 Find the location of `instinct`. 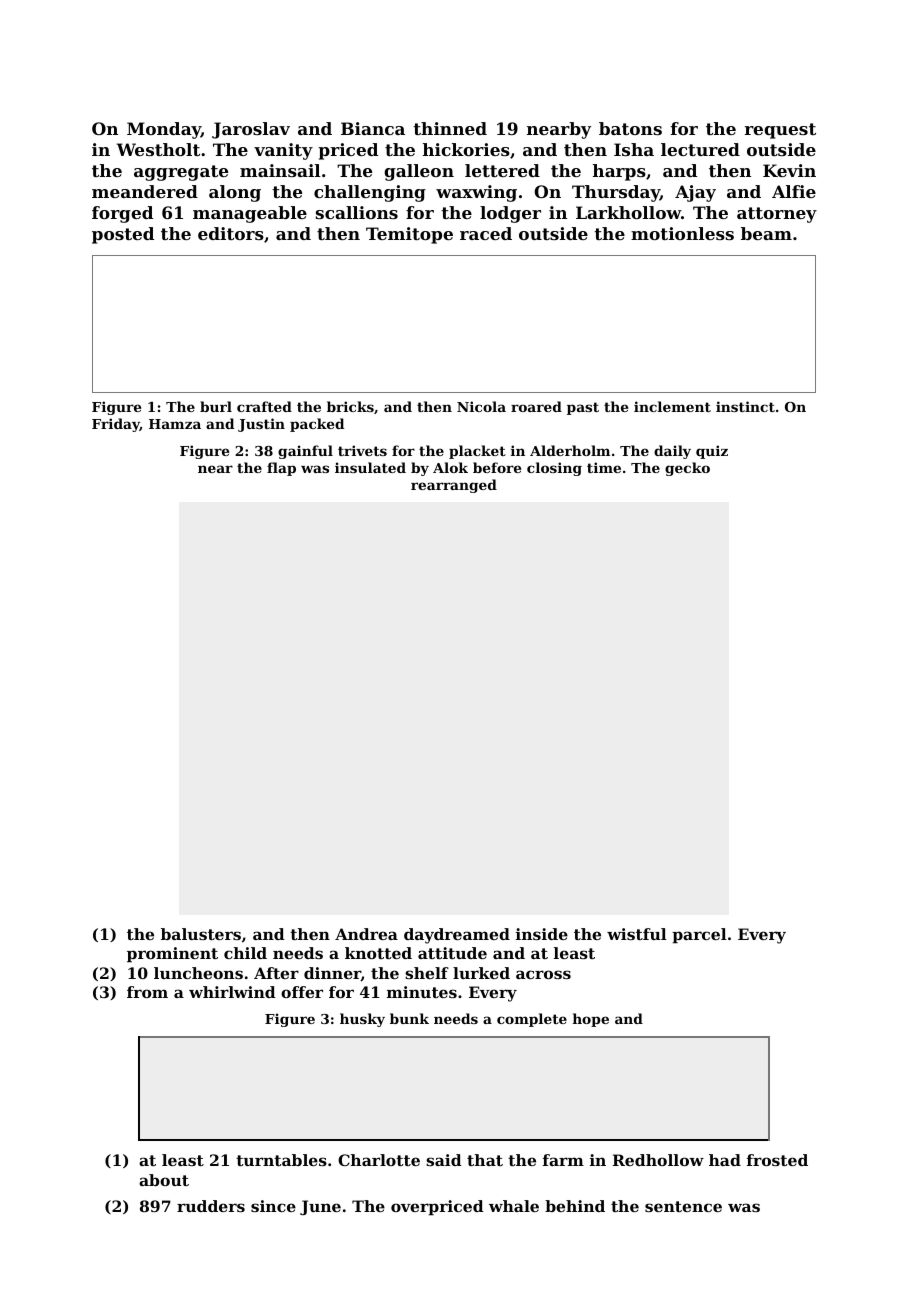

instinct is located at coordinates (745, 406).
